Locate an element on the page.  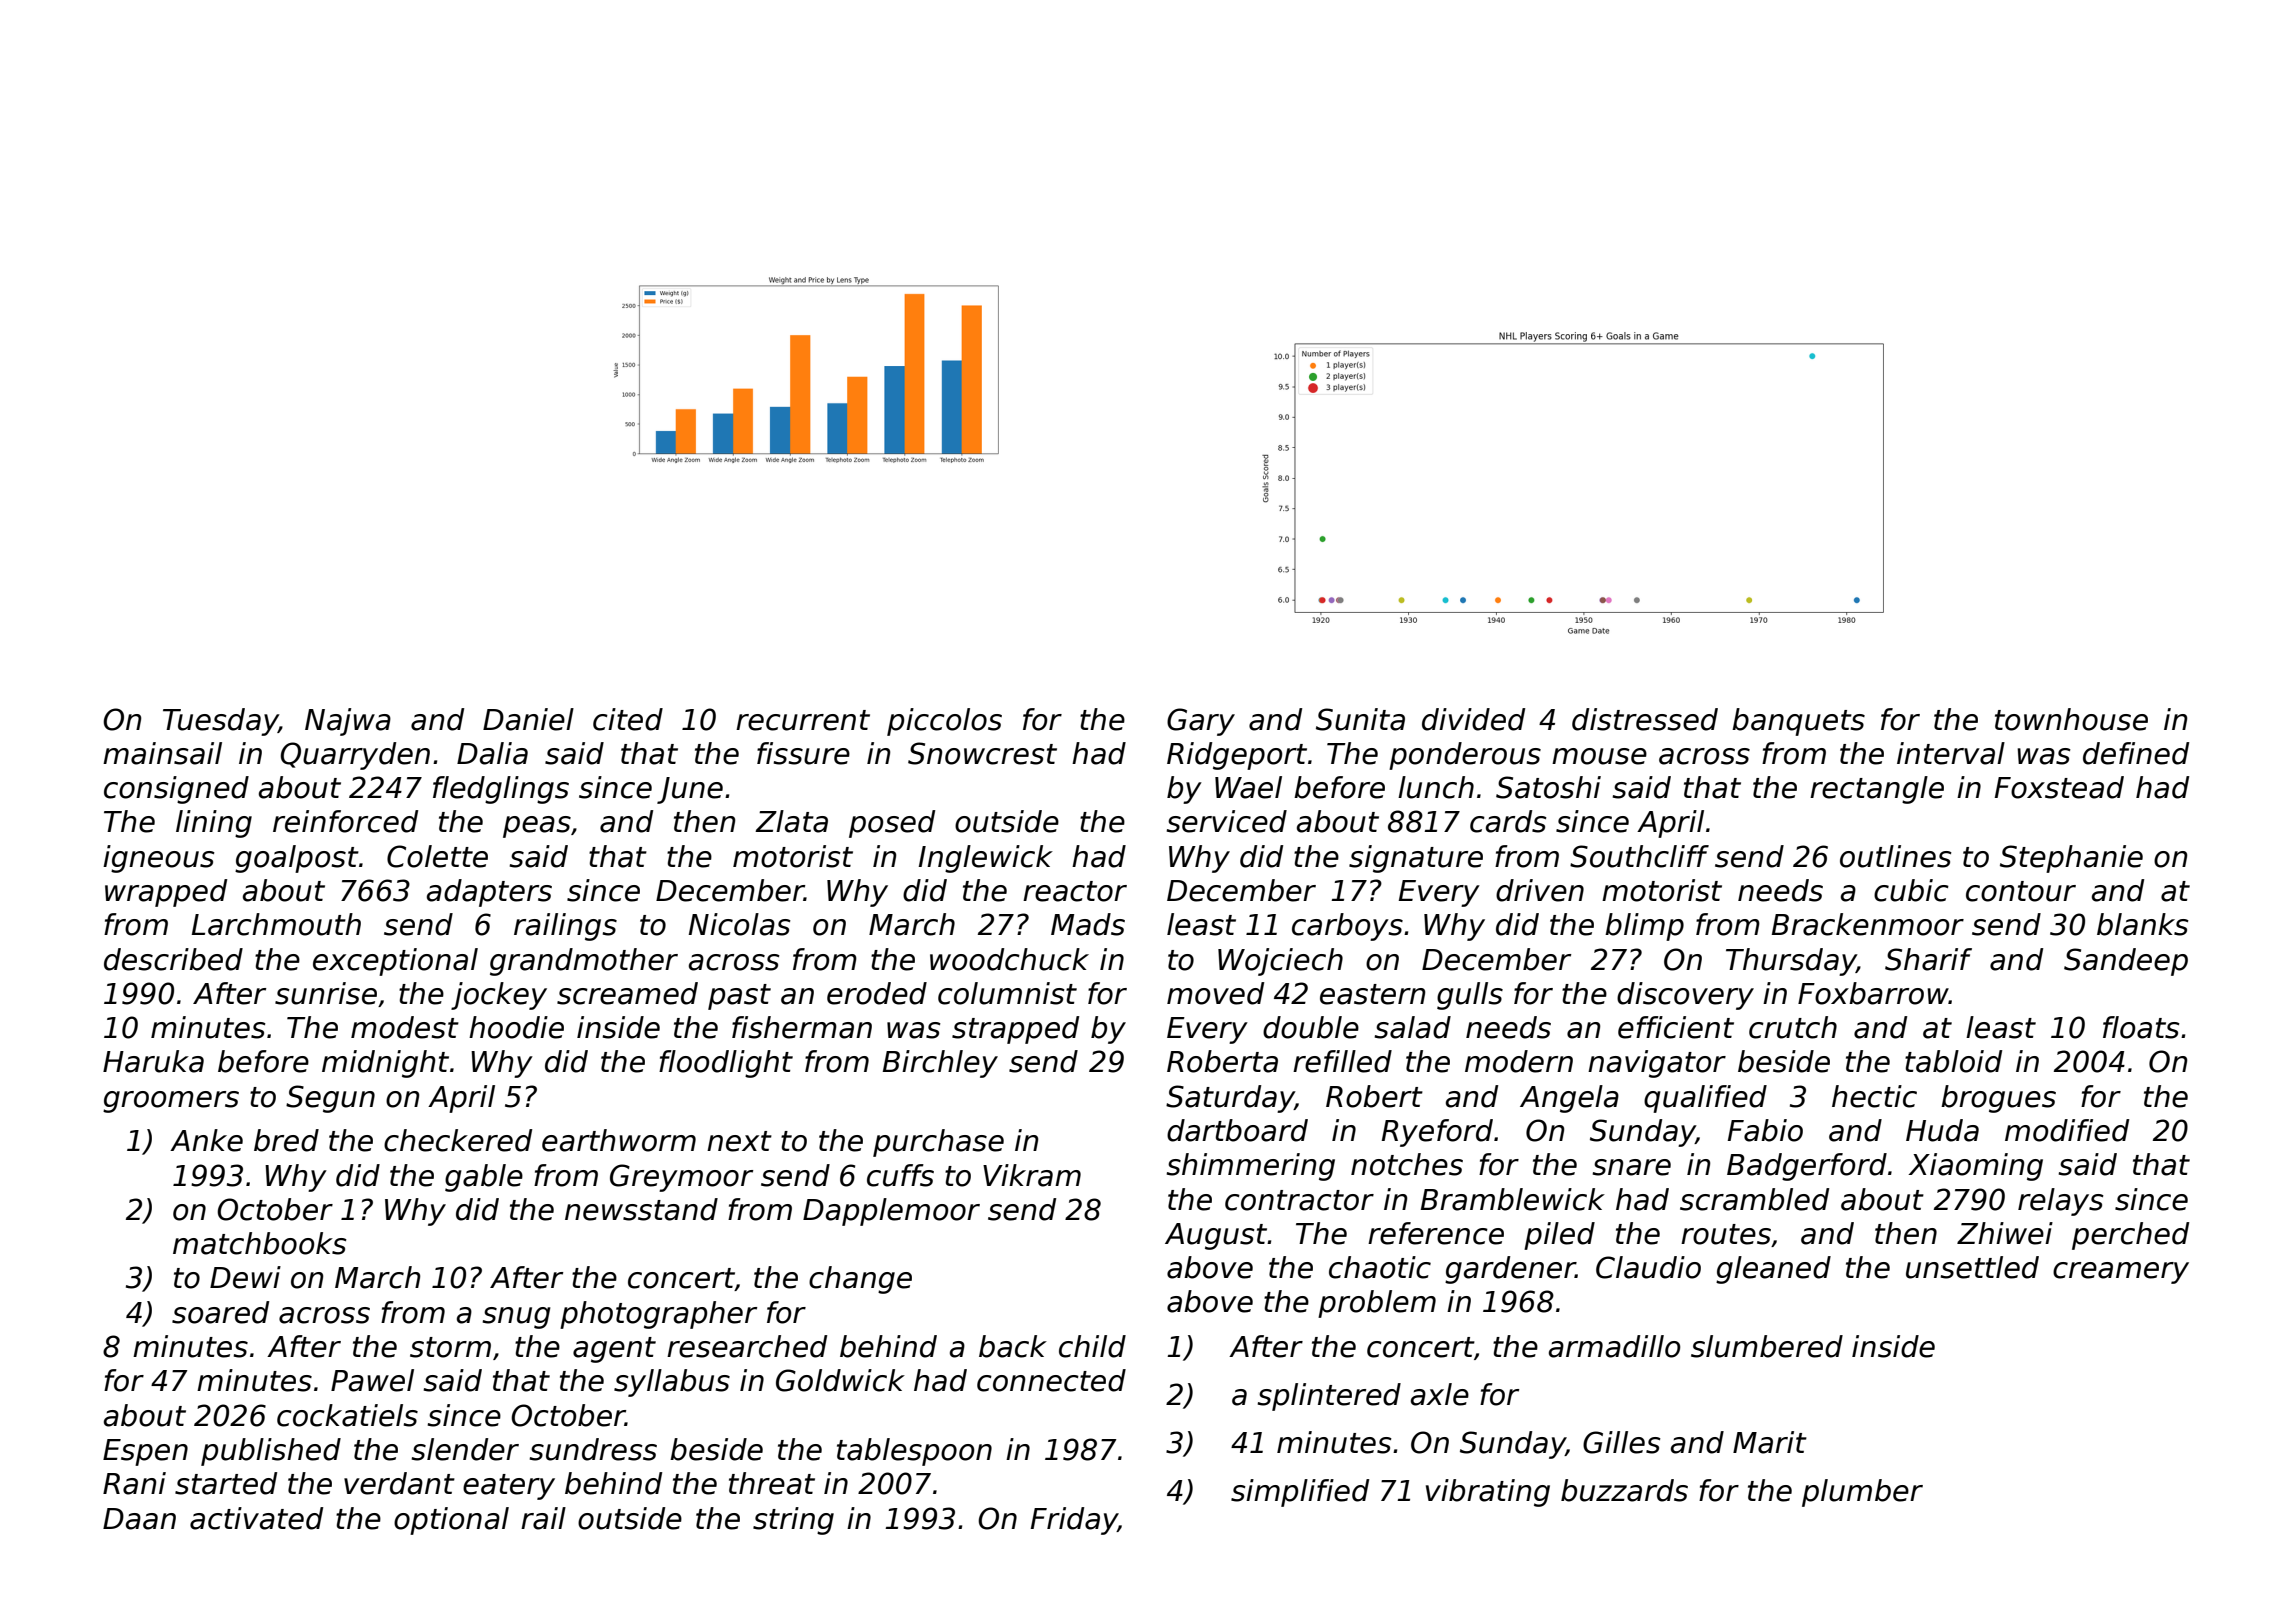
reactor is located at coordinates (1075, 891).
